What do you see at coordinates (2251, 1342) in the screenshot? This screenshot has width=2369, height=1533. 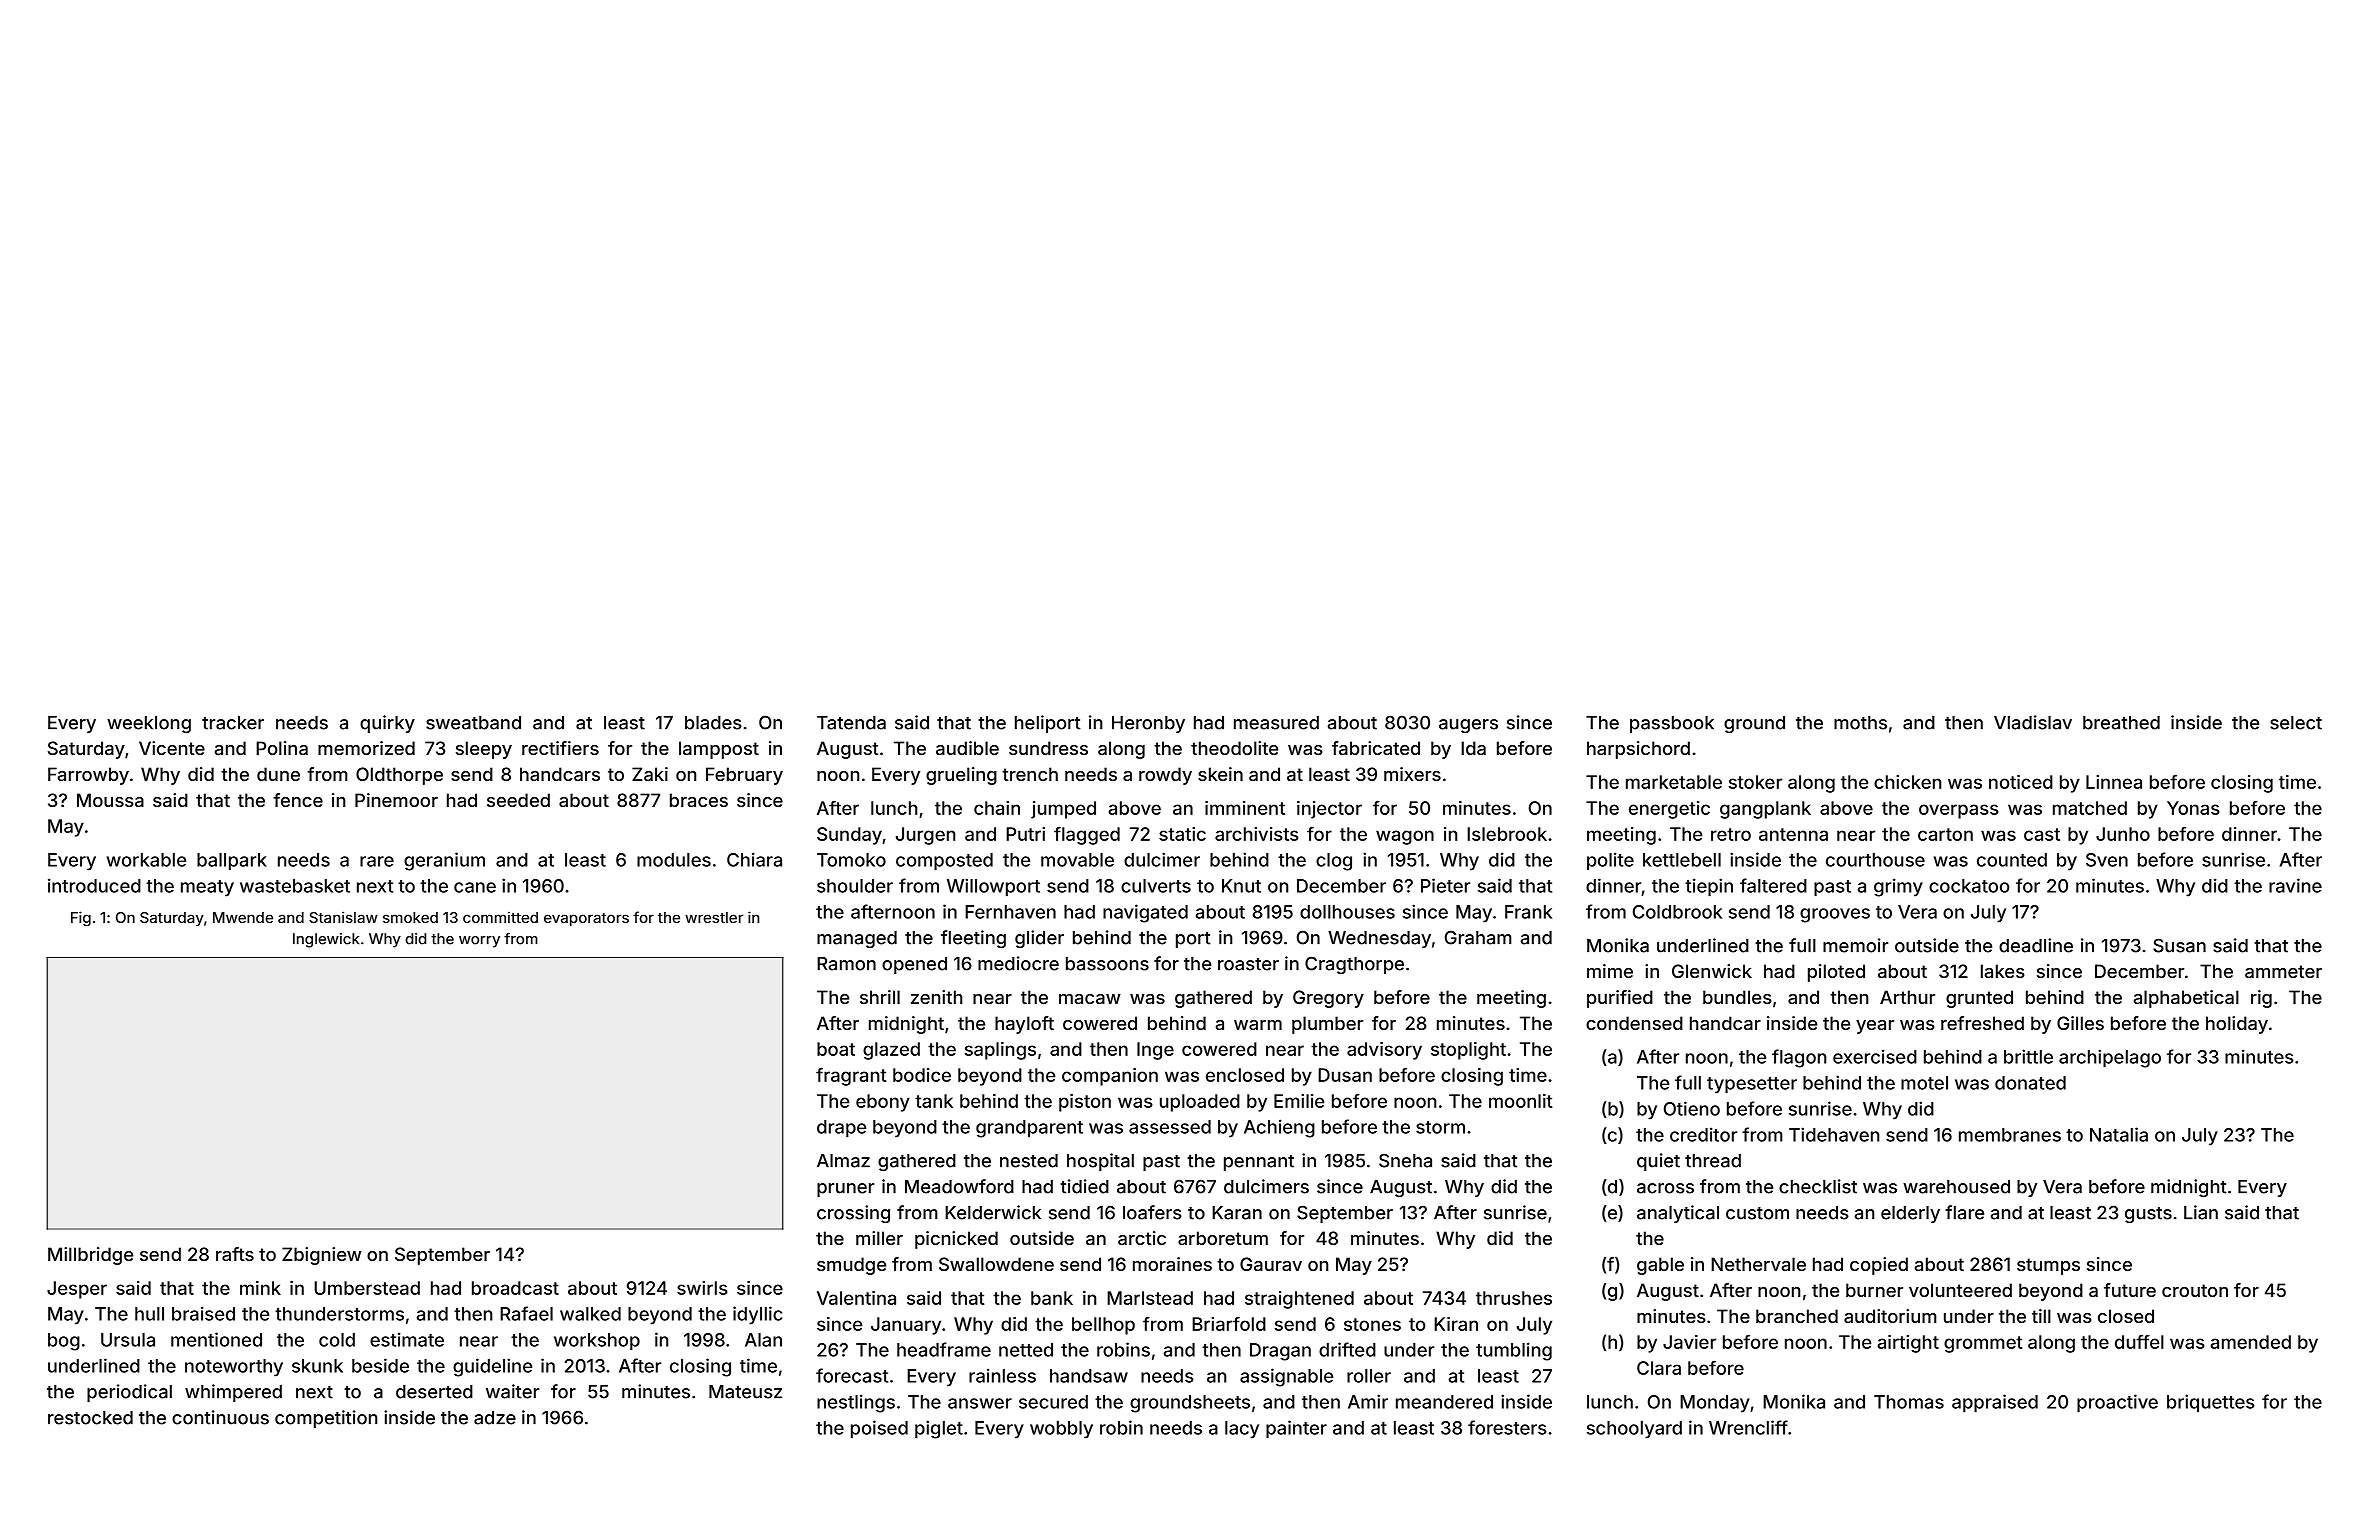 I see `amended` at bounding box center [2251, 1342].
